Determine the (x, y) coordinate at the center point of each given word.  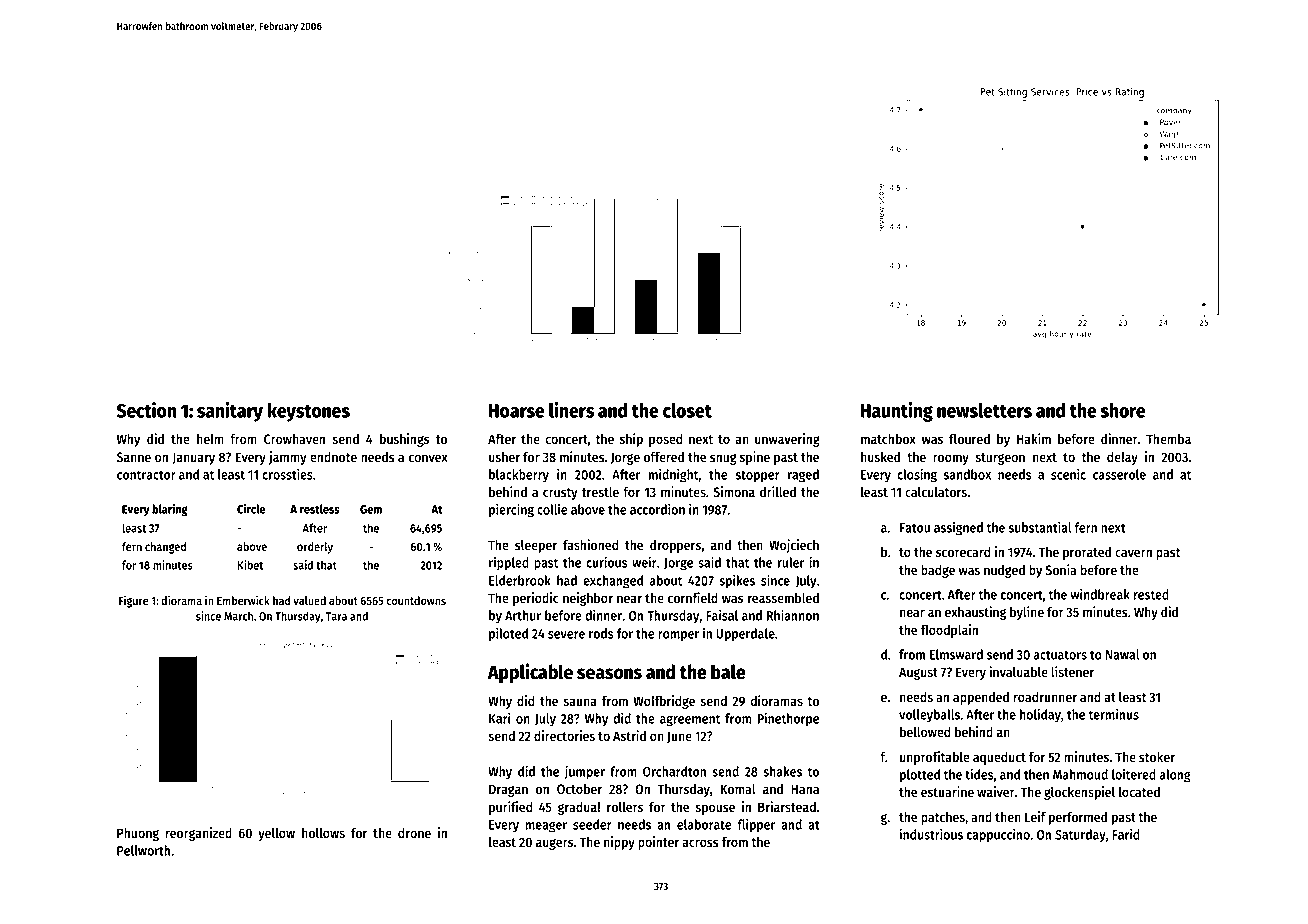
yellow (276, 834)
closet (687, 410)
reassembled (783, 598)
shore (1123, 410)
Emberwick (243, 600)
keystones (309, 412)
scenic (1068, 474)
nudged (1004, 571)
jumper (584, 773)
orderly (315, 548)
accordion (657, 509)
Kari (499, 718)
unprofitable (935, 758)
